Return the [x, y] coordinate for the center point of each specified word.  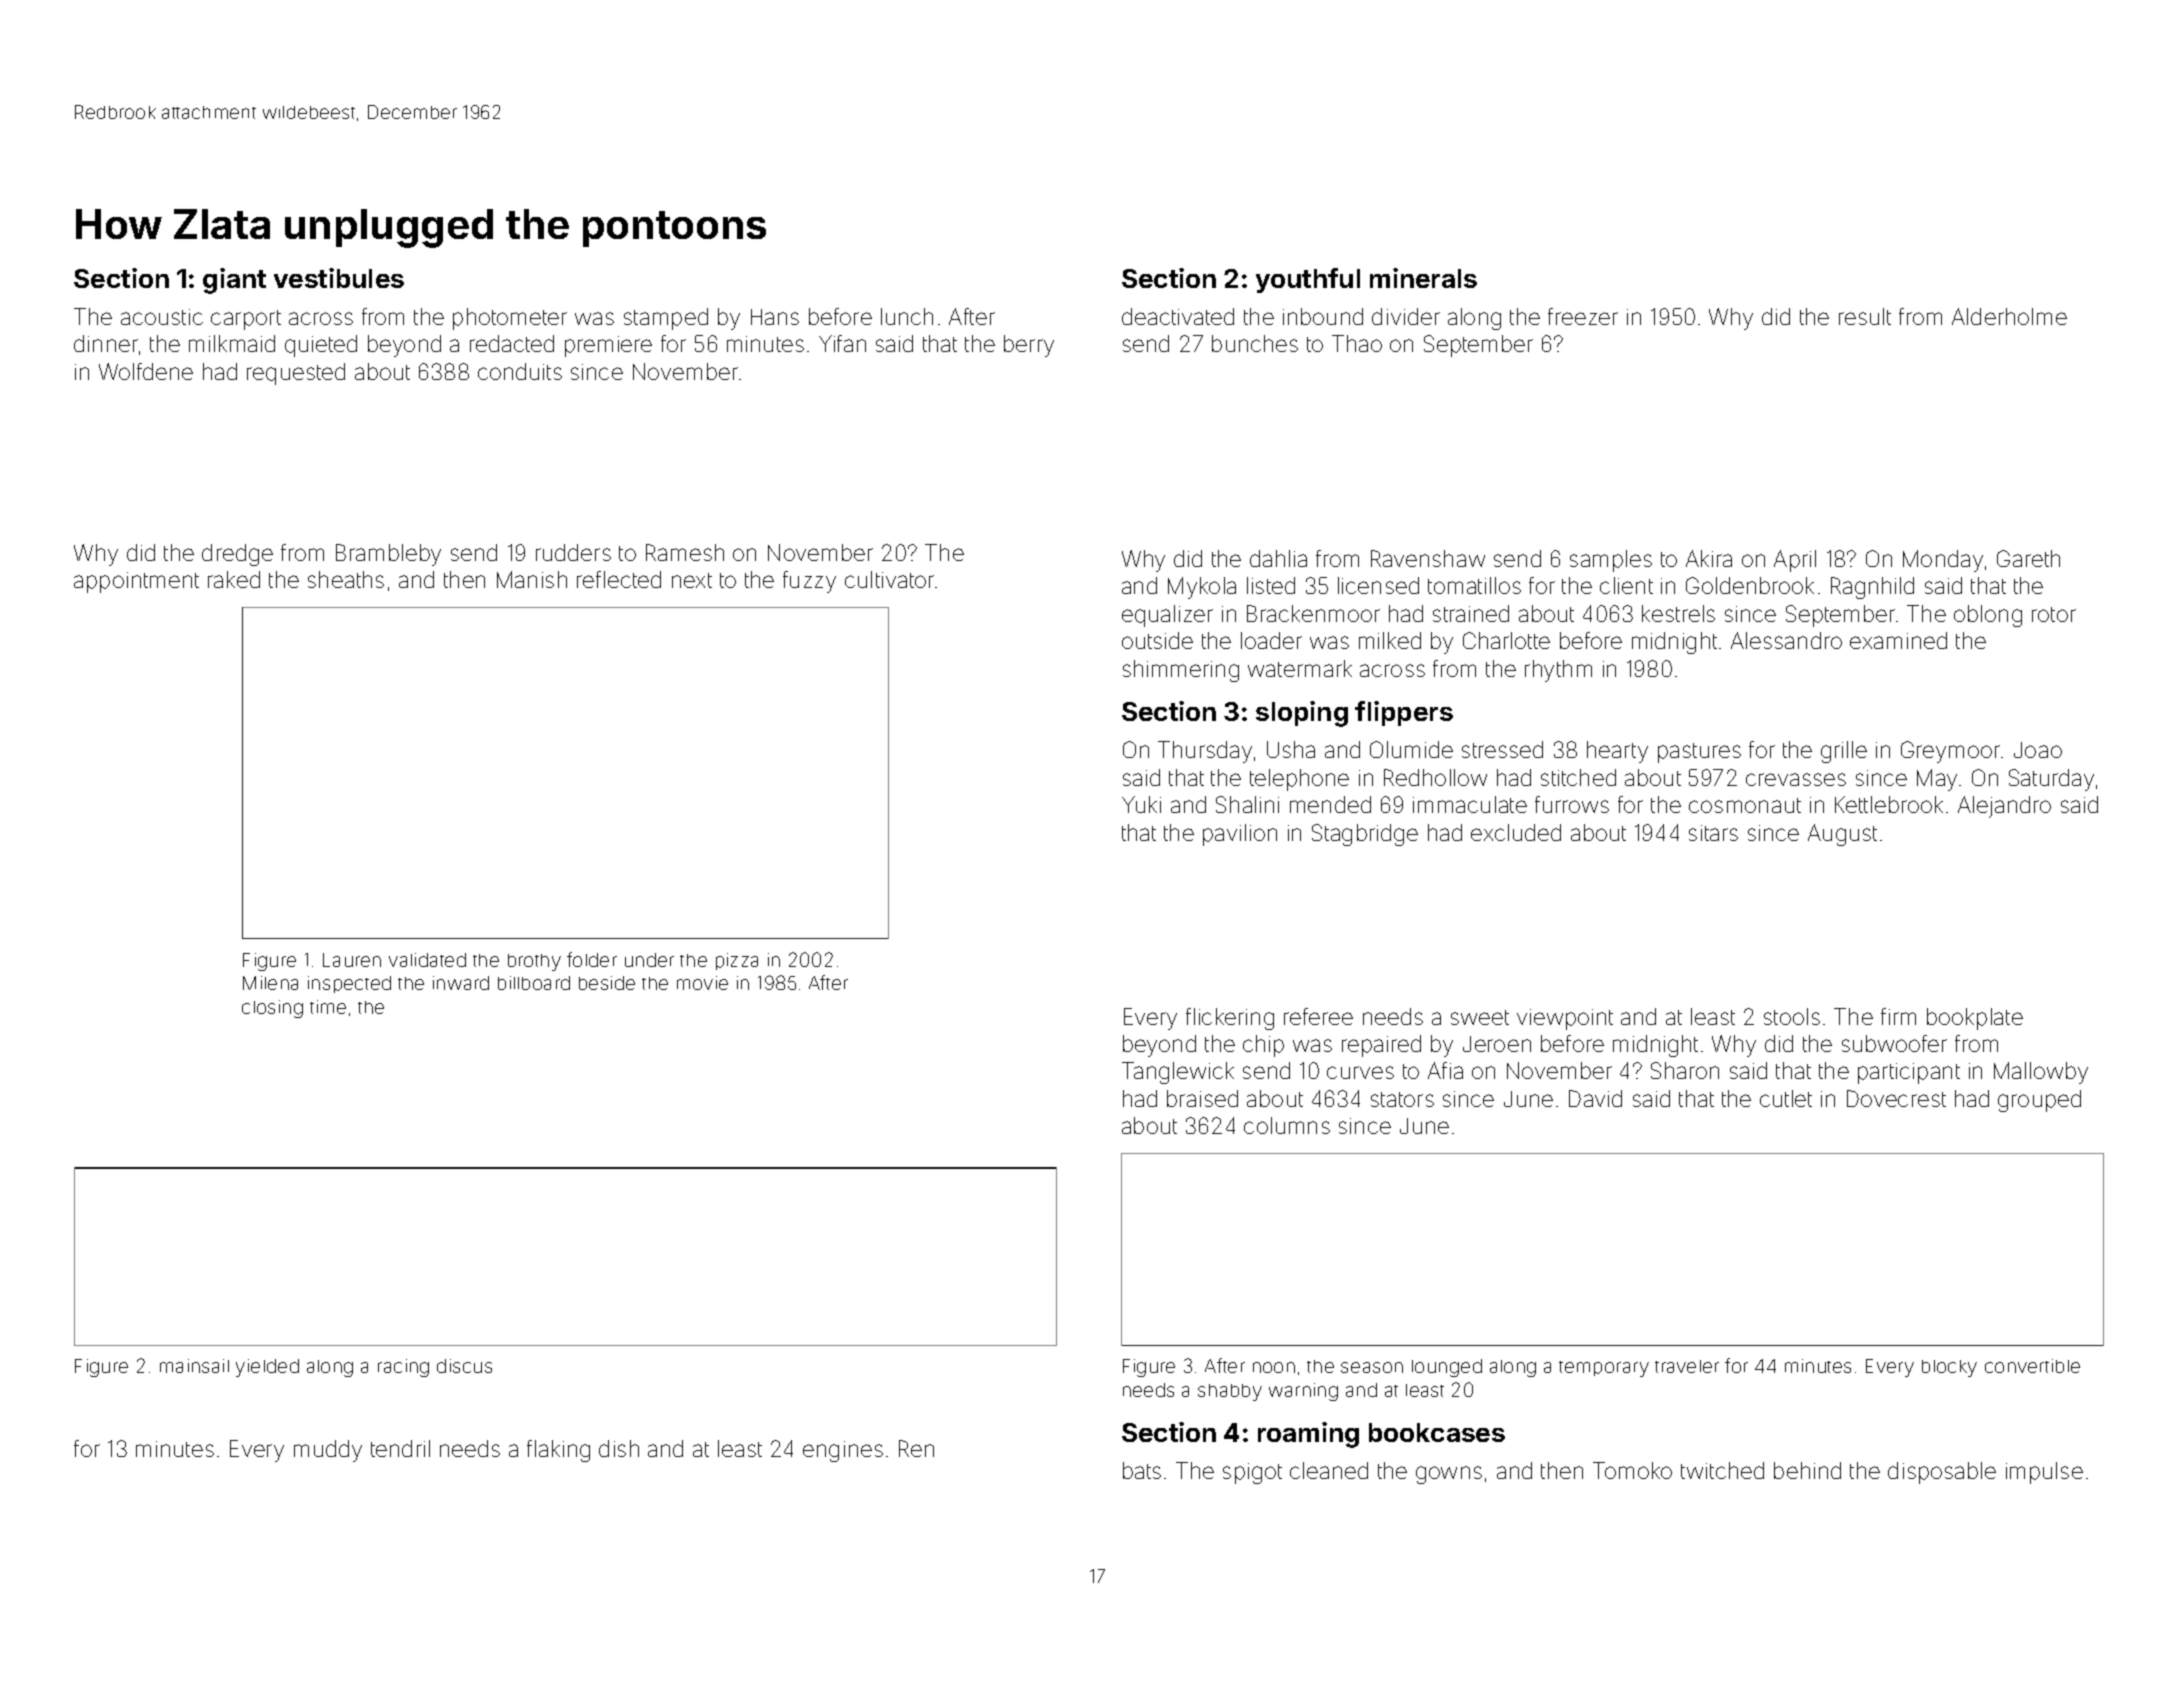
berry [1029, 346]
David [1595, 1098]
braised [1202, 1098]
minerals [1423, 278]
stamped [666, 319]
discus [464, 1366]
